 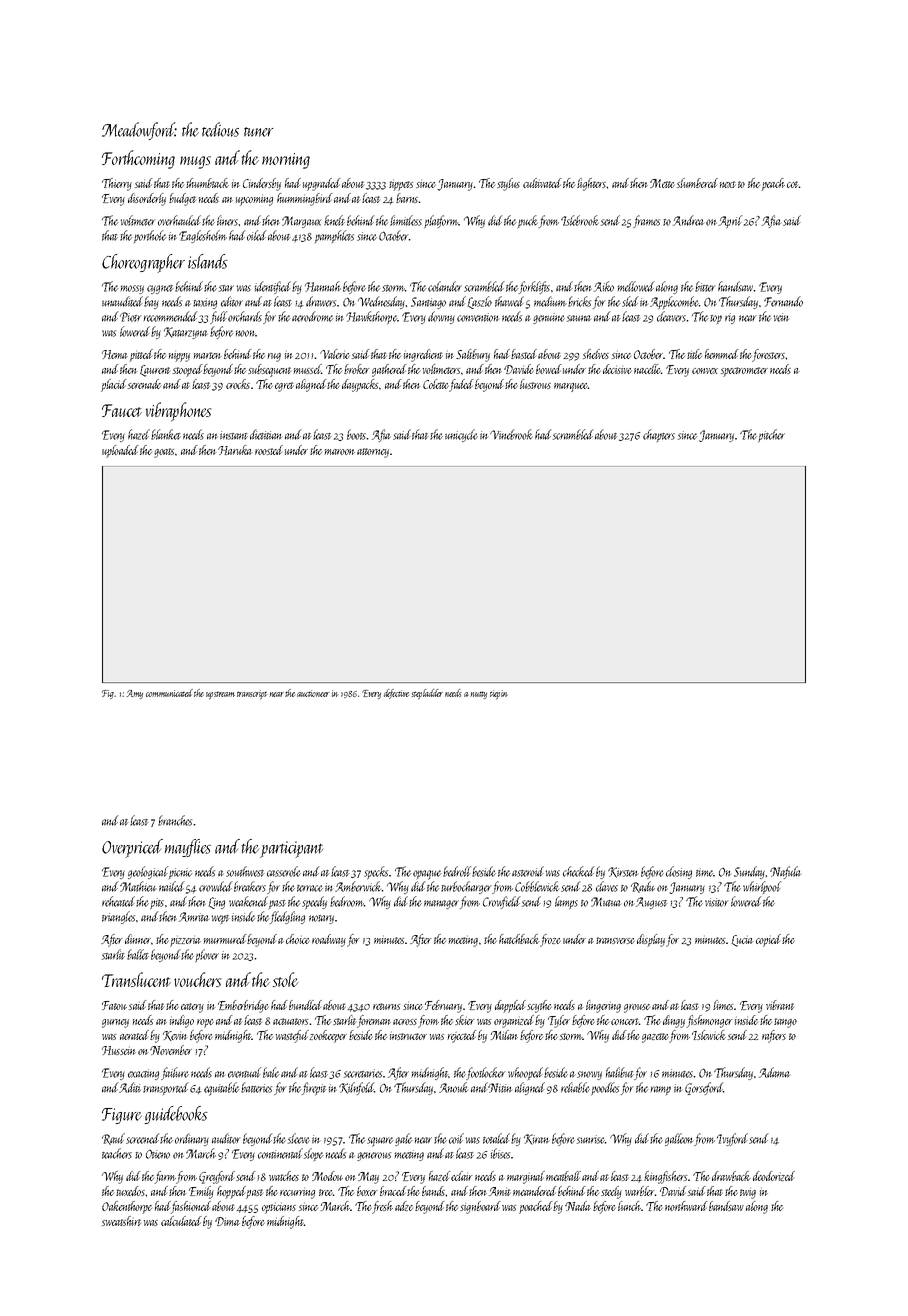 I want to click on Adama, so click(x=774, y=1072).
